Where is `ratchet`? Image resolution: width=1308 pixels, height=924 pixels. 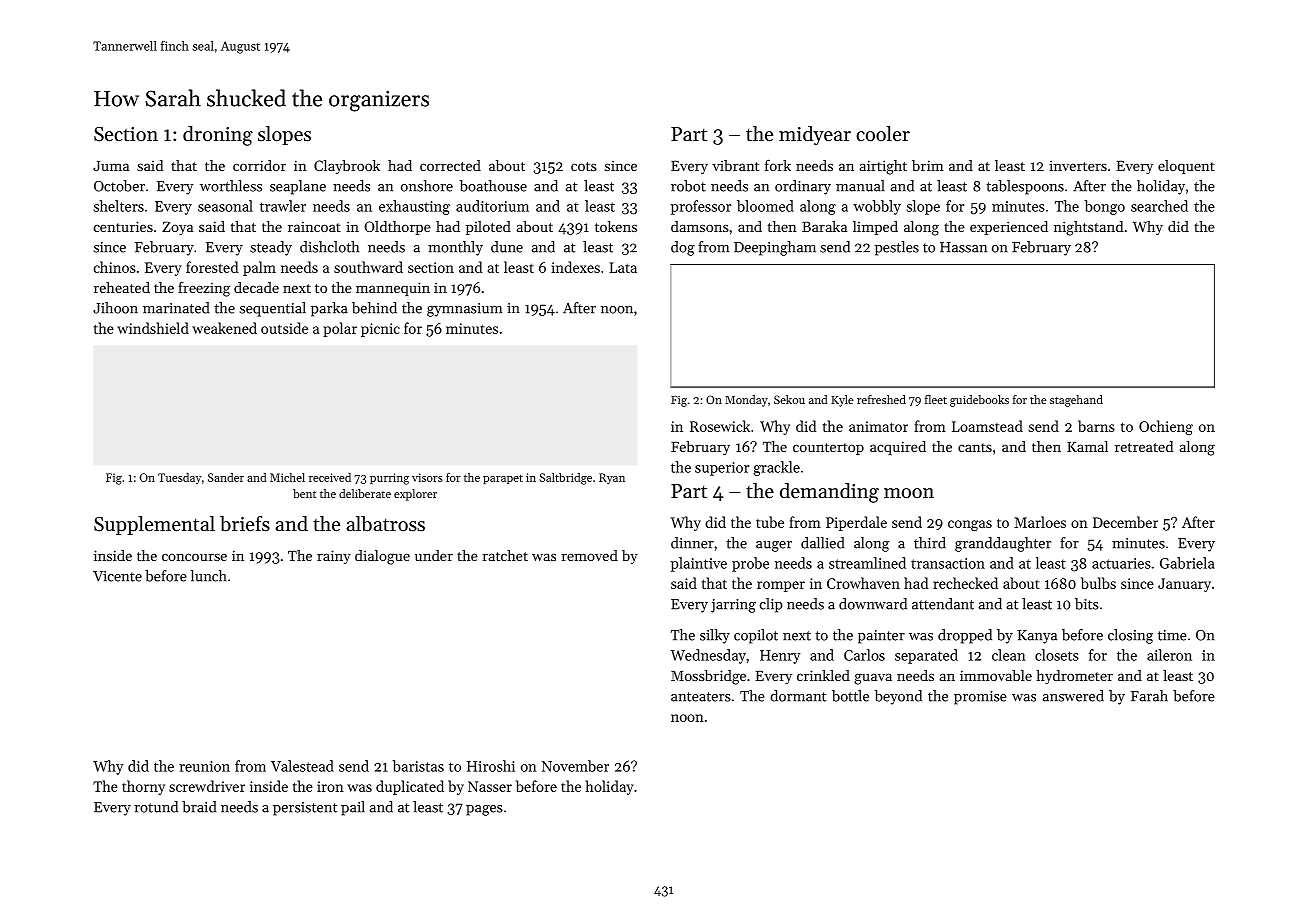 ratchet is located at coordinates (505, 555).
